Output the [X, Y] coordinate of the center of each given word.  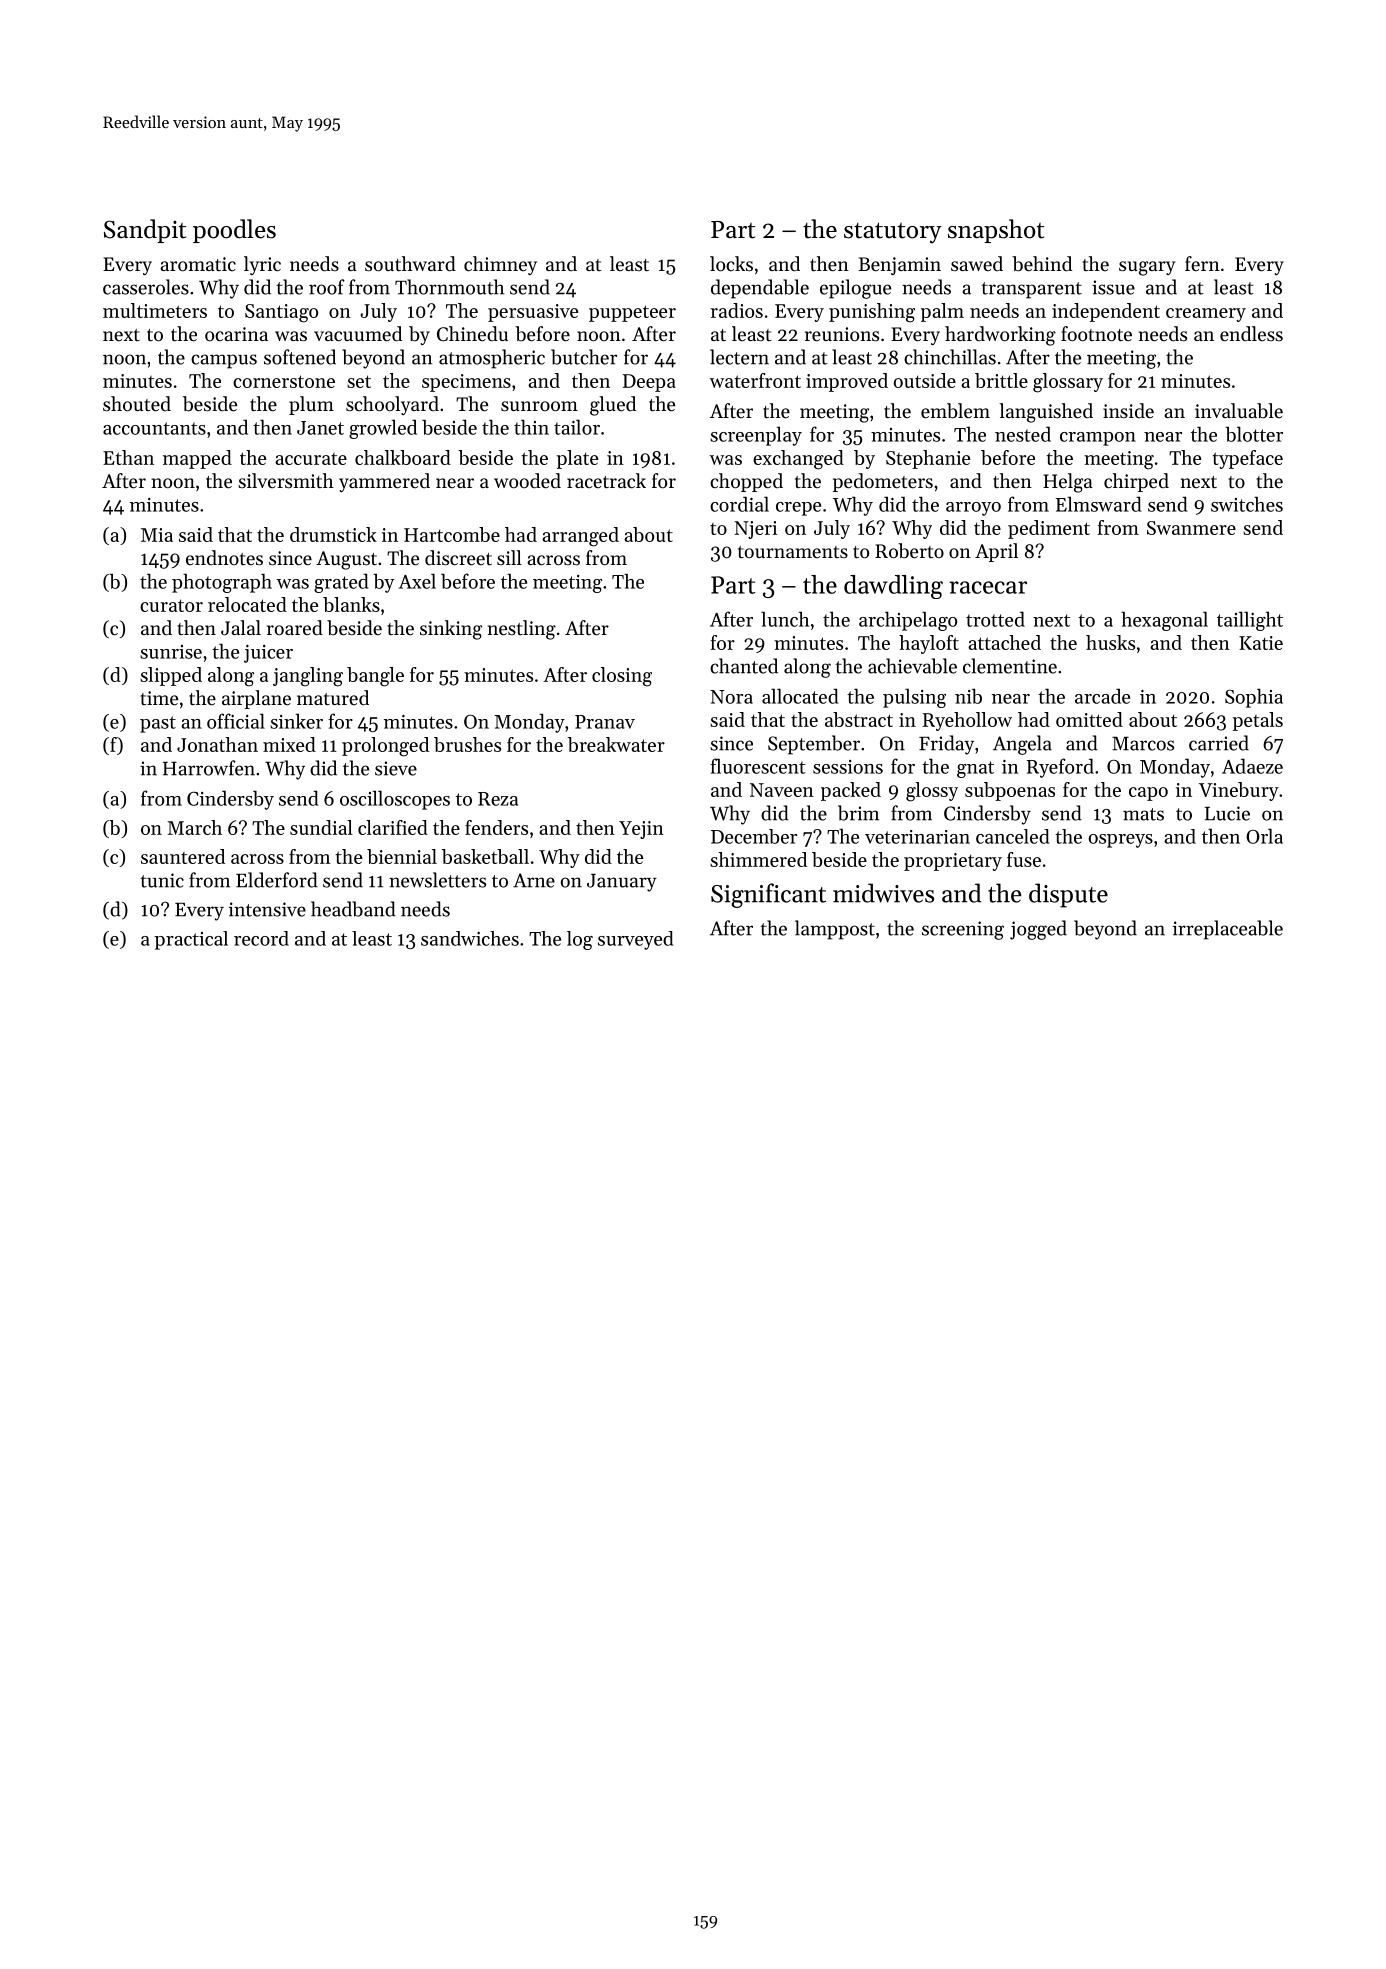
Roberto [909, 551]
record [261, 938]
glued [613, 406]
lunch [785, 619]
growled [383, 429]
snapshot [996, 231]
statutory [893, 233]
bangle [375, 677]
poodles [234, 231]
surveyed [636, 940]
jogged [1038, 930]
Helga [1068, 483]
